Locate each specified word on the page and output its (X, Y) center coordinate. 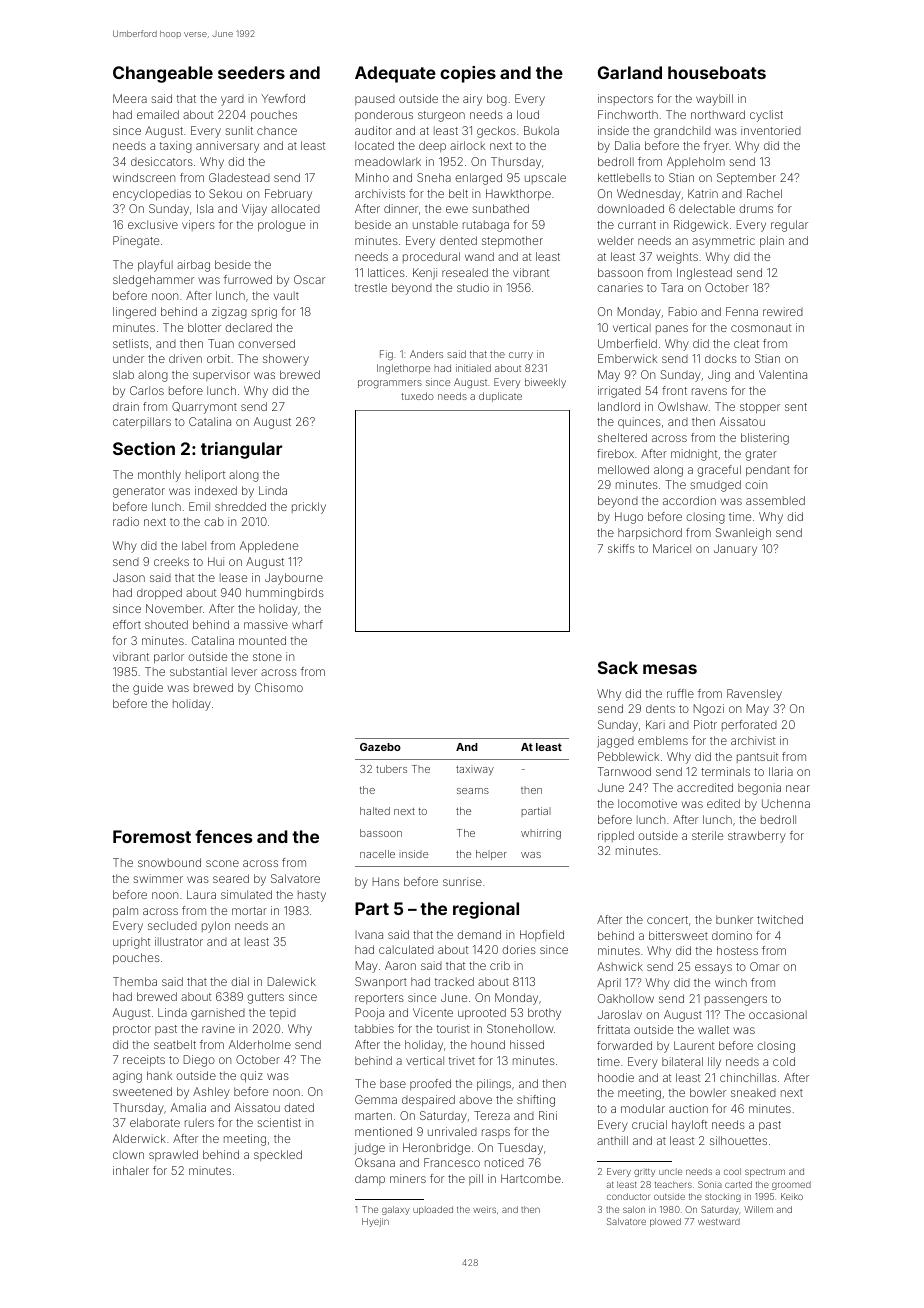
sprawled (173, 1155)
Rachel (764, 193)
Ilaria (781, 771)
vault (286, 295)
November (174, 608)
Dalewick (292, 981)
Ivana (369, 935)
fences (223, 836)
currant (637, 225)
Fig (386, 355)
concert (667, 920)
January (735, 550)
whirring (541, 834)
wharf (307, 624)
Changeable (163, 74)
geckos (496, 132)
